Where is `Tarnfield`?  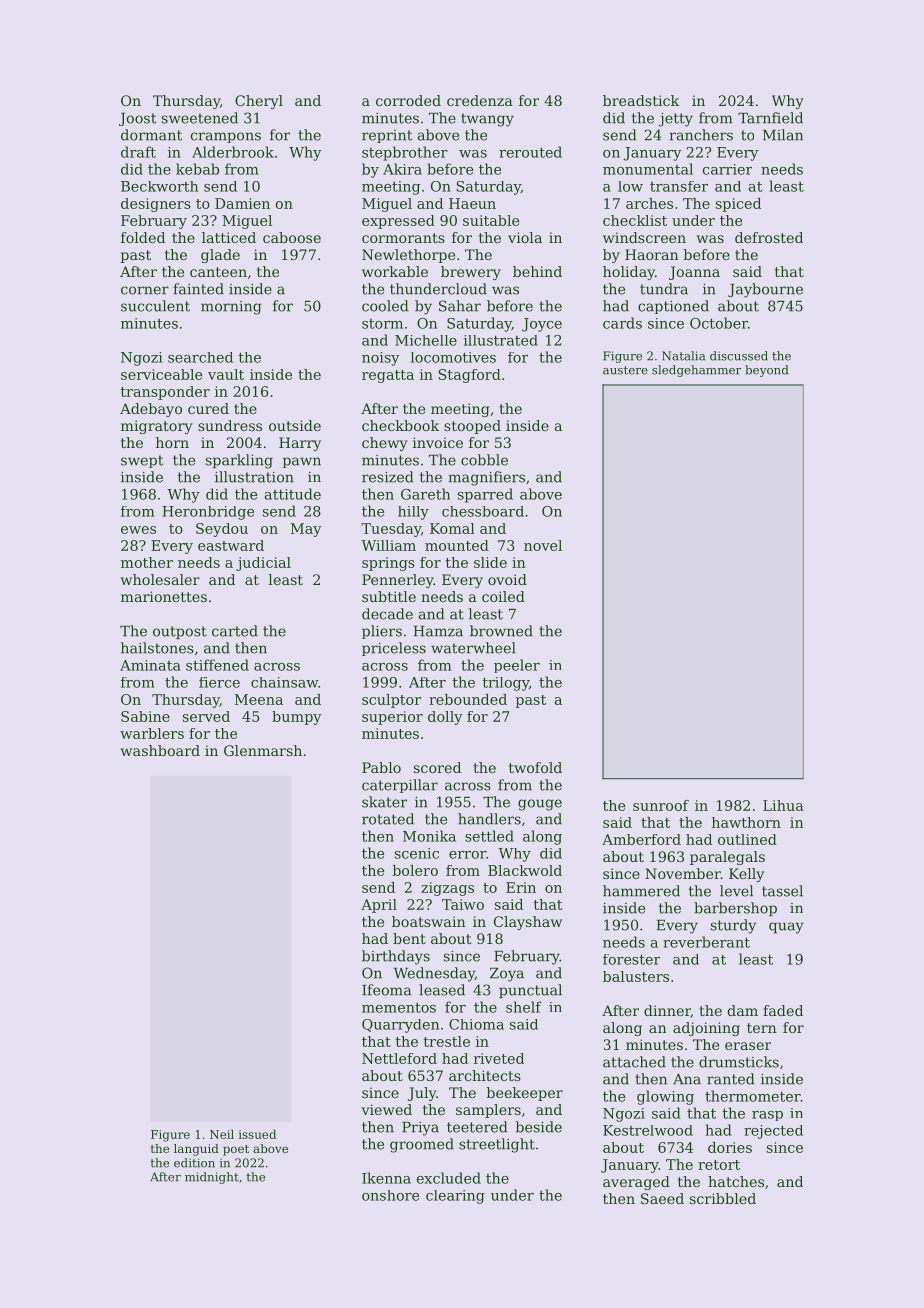 Tarnfield is located at coordinates (770, 118).
